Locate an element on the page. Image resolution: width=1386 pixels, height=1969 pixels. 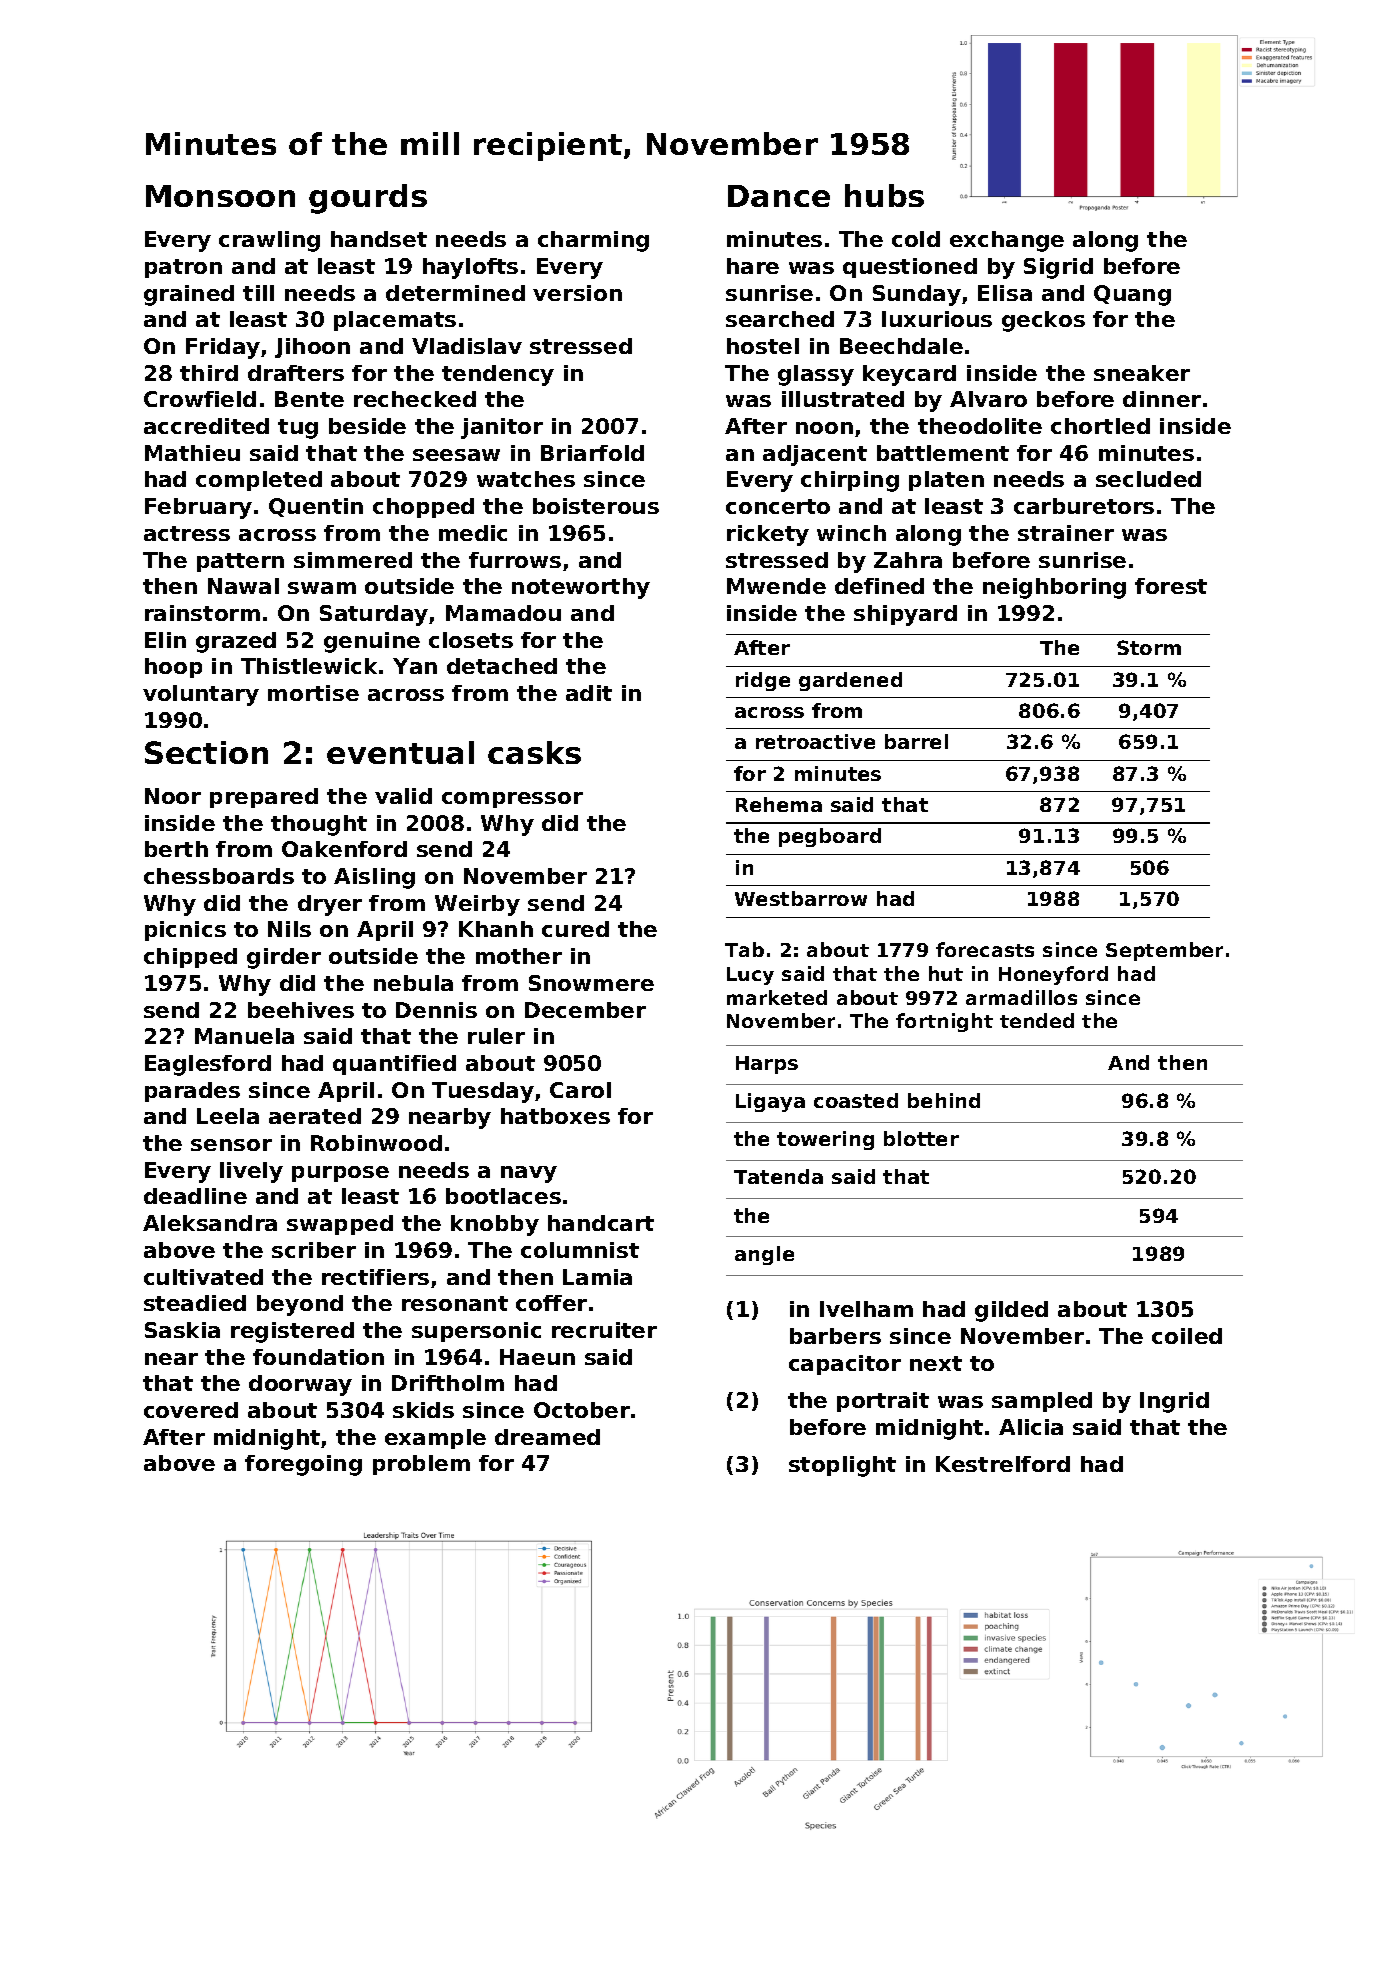
Eaglesford is located at coordinates (208, 1065).
